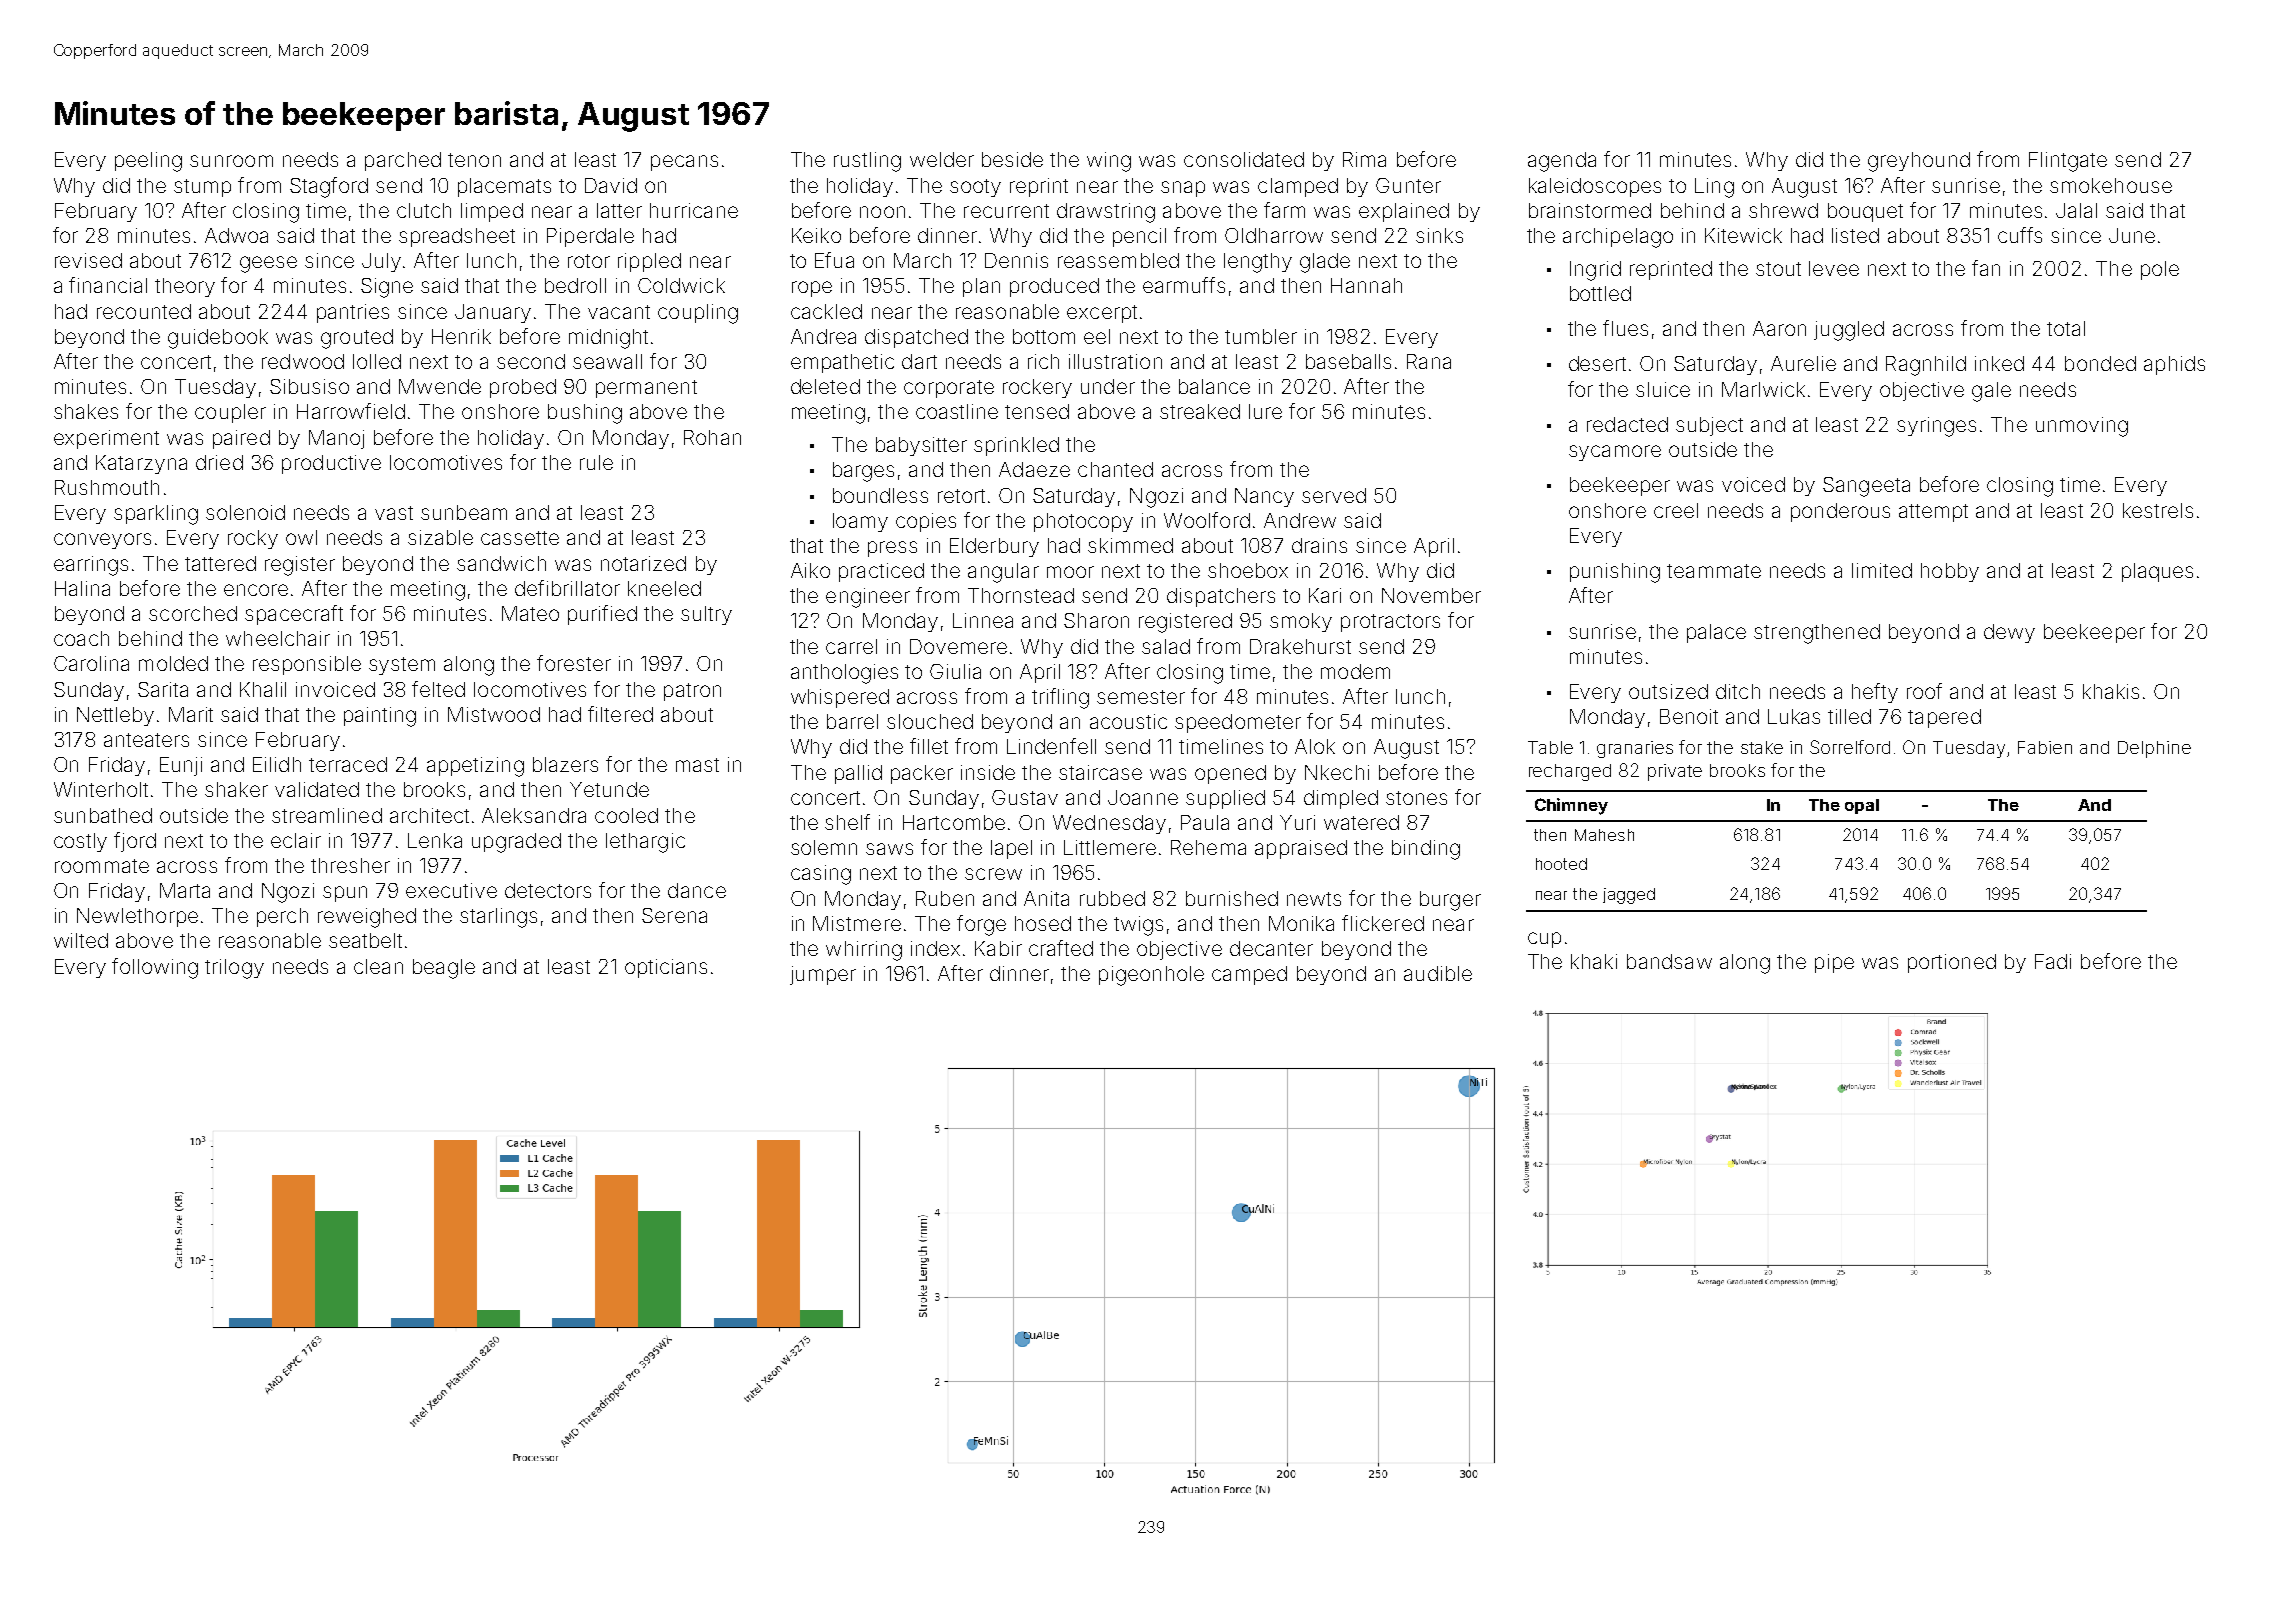  What do you see at coordinates (842, 363) in the screenshot?
I see `empathetic` at bounding box center [842, 363].
